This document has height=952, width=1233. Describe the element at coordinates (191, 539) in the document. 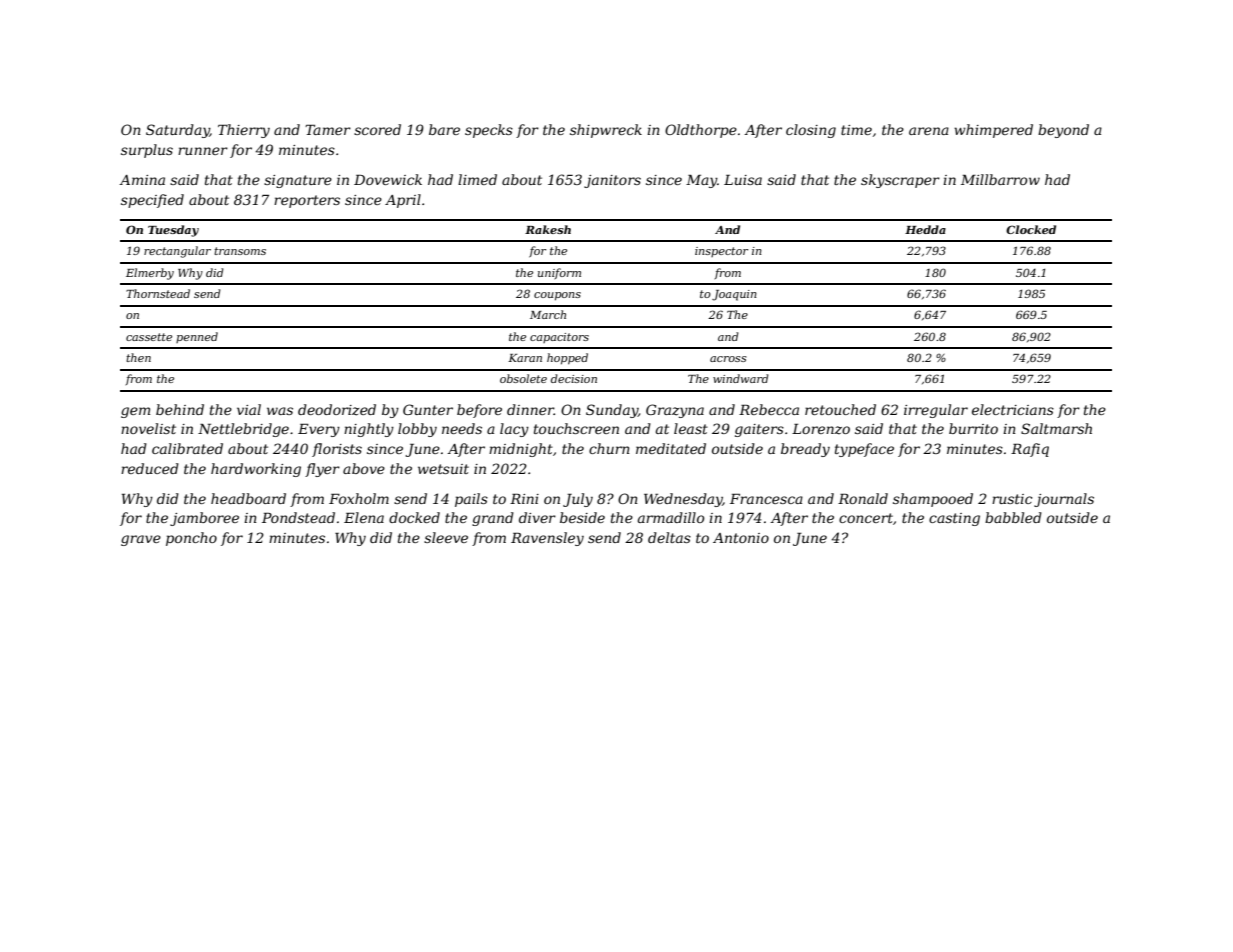

I see `poncho` at that location.
